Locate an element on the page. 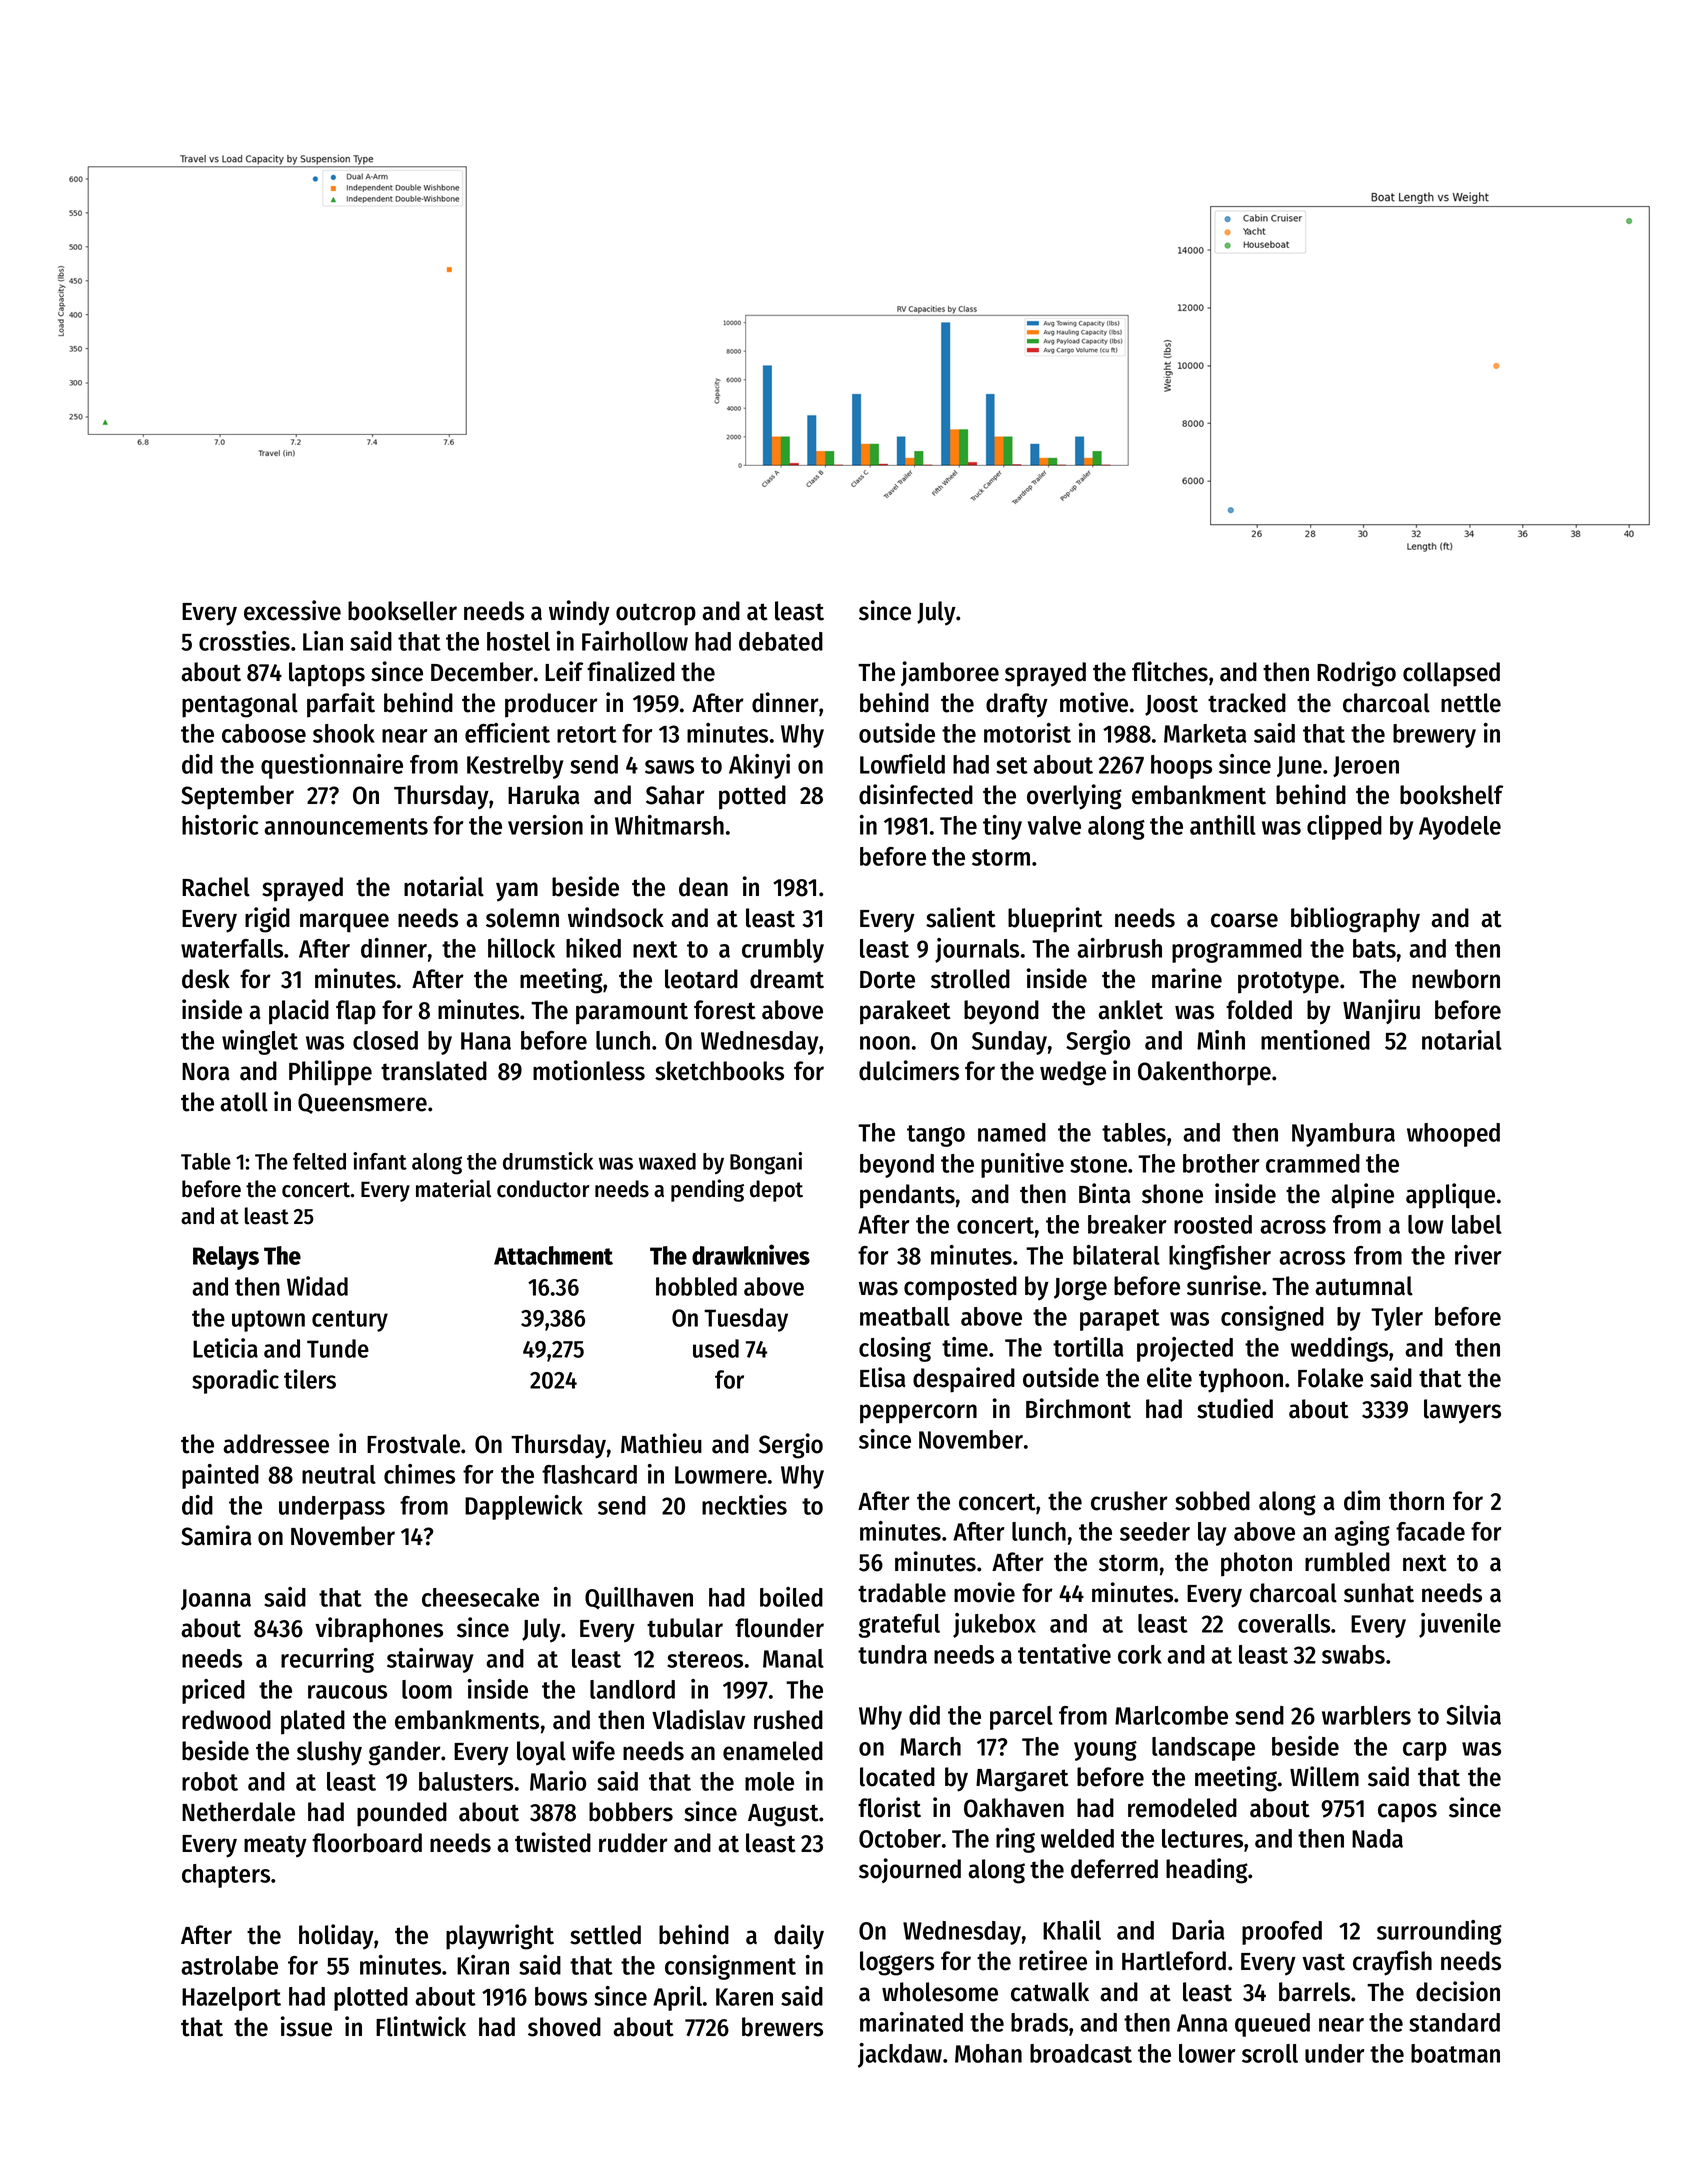 This page has height=2178, width=1683. lower is located at coordinates (1207, 2053).
